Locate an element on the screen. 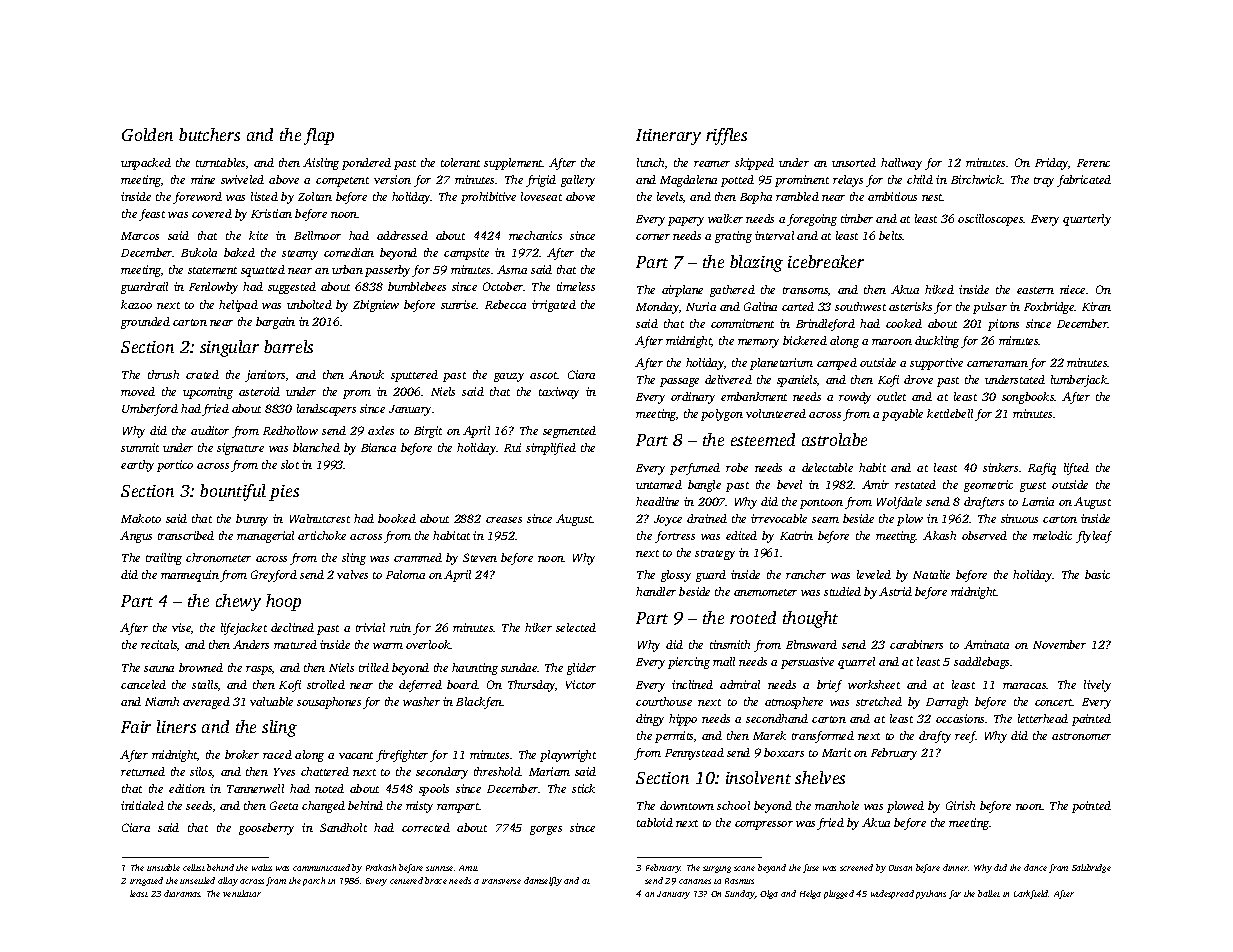 The image size is (1233, 952). untamed is located at coordinates (659, 484).
